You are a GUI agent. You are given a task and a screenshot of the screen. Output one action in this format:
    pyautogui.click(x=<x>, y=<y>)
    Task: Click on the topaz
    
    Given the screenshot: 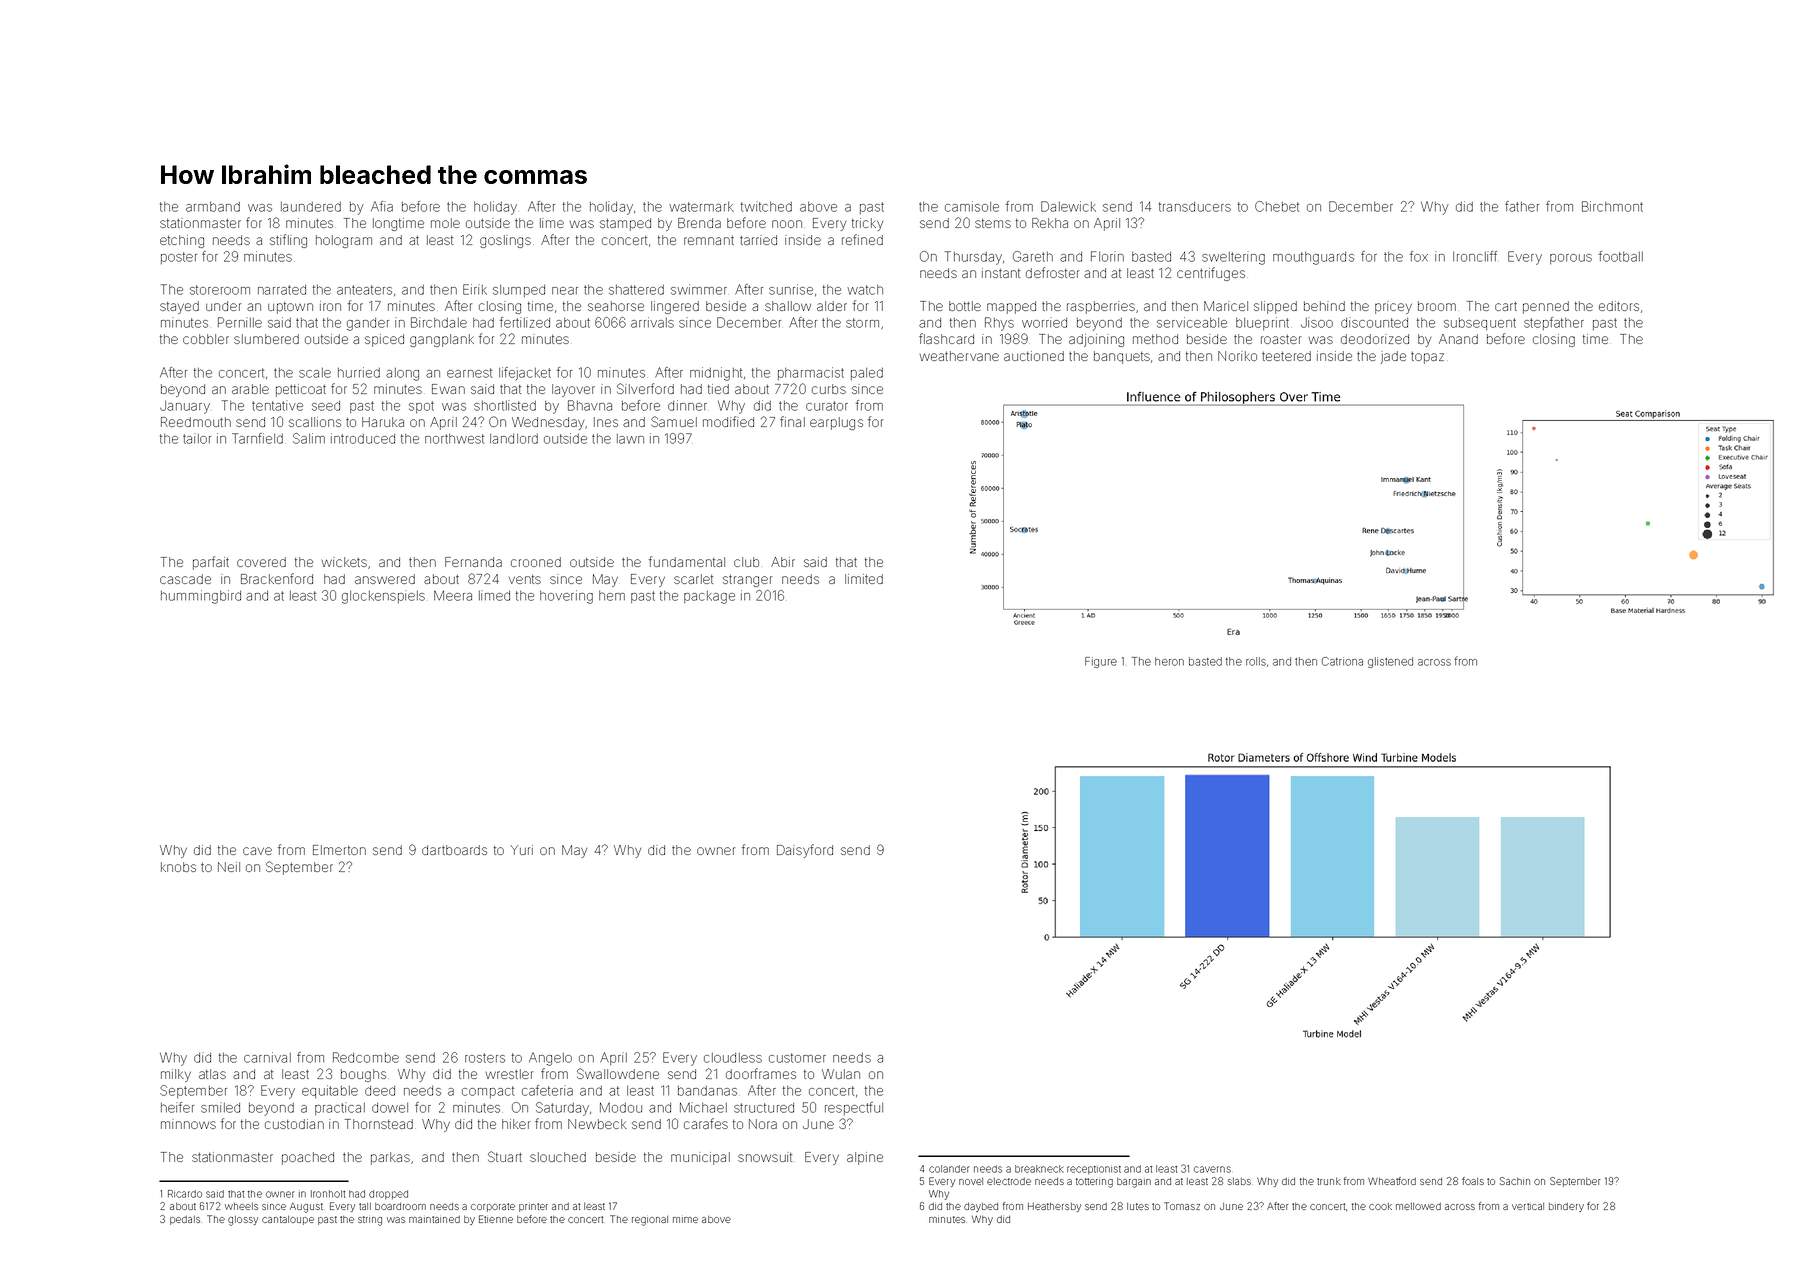 What is the action you would take?
    pyautogui.click(x=1427, y=358)
